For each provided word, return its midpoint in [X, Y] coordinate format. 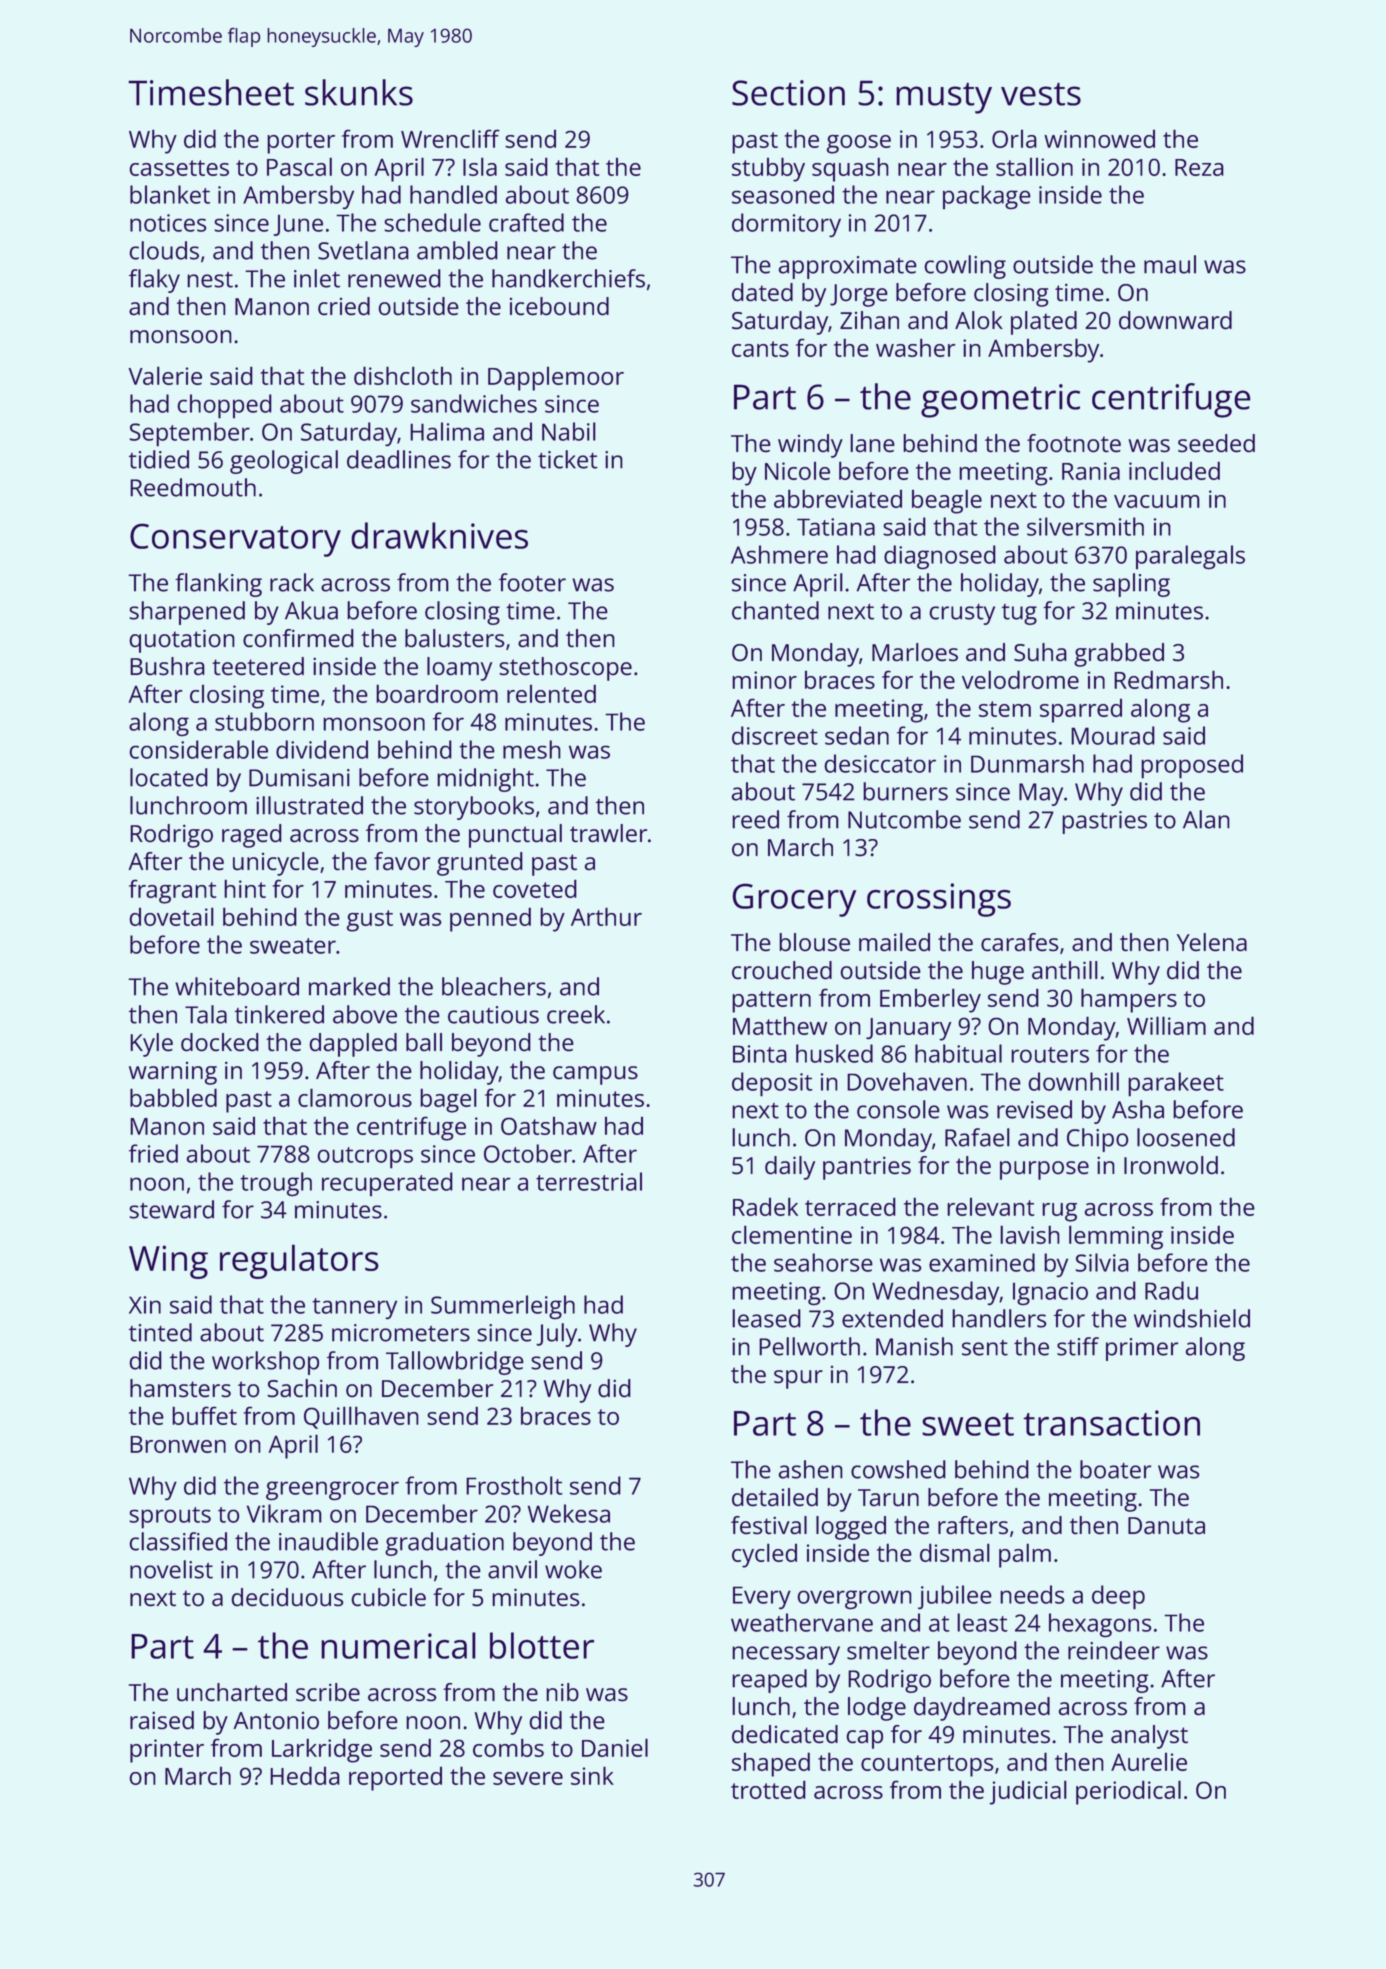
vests [1041, 94]
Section [788, 93]
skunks [359, 92]
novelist [171, 1569]
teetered [258, 666]
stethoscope [565, 669]
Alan [1206, 819]
